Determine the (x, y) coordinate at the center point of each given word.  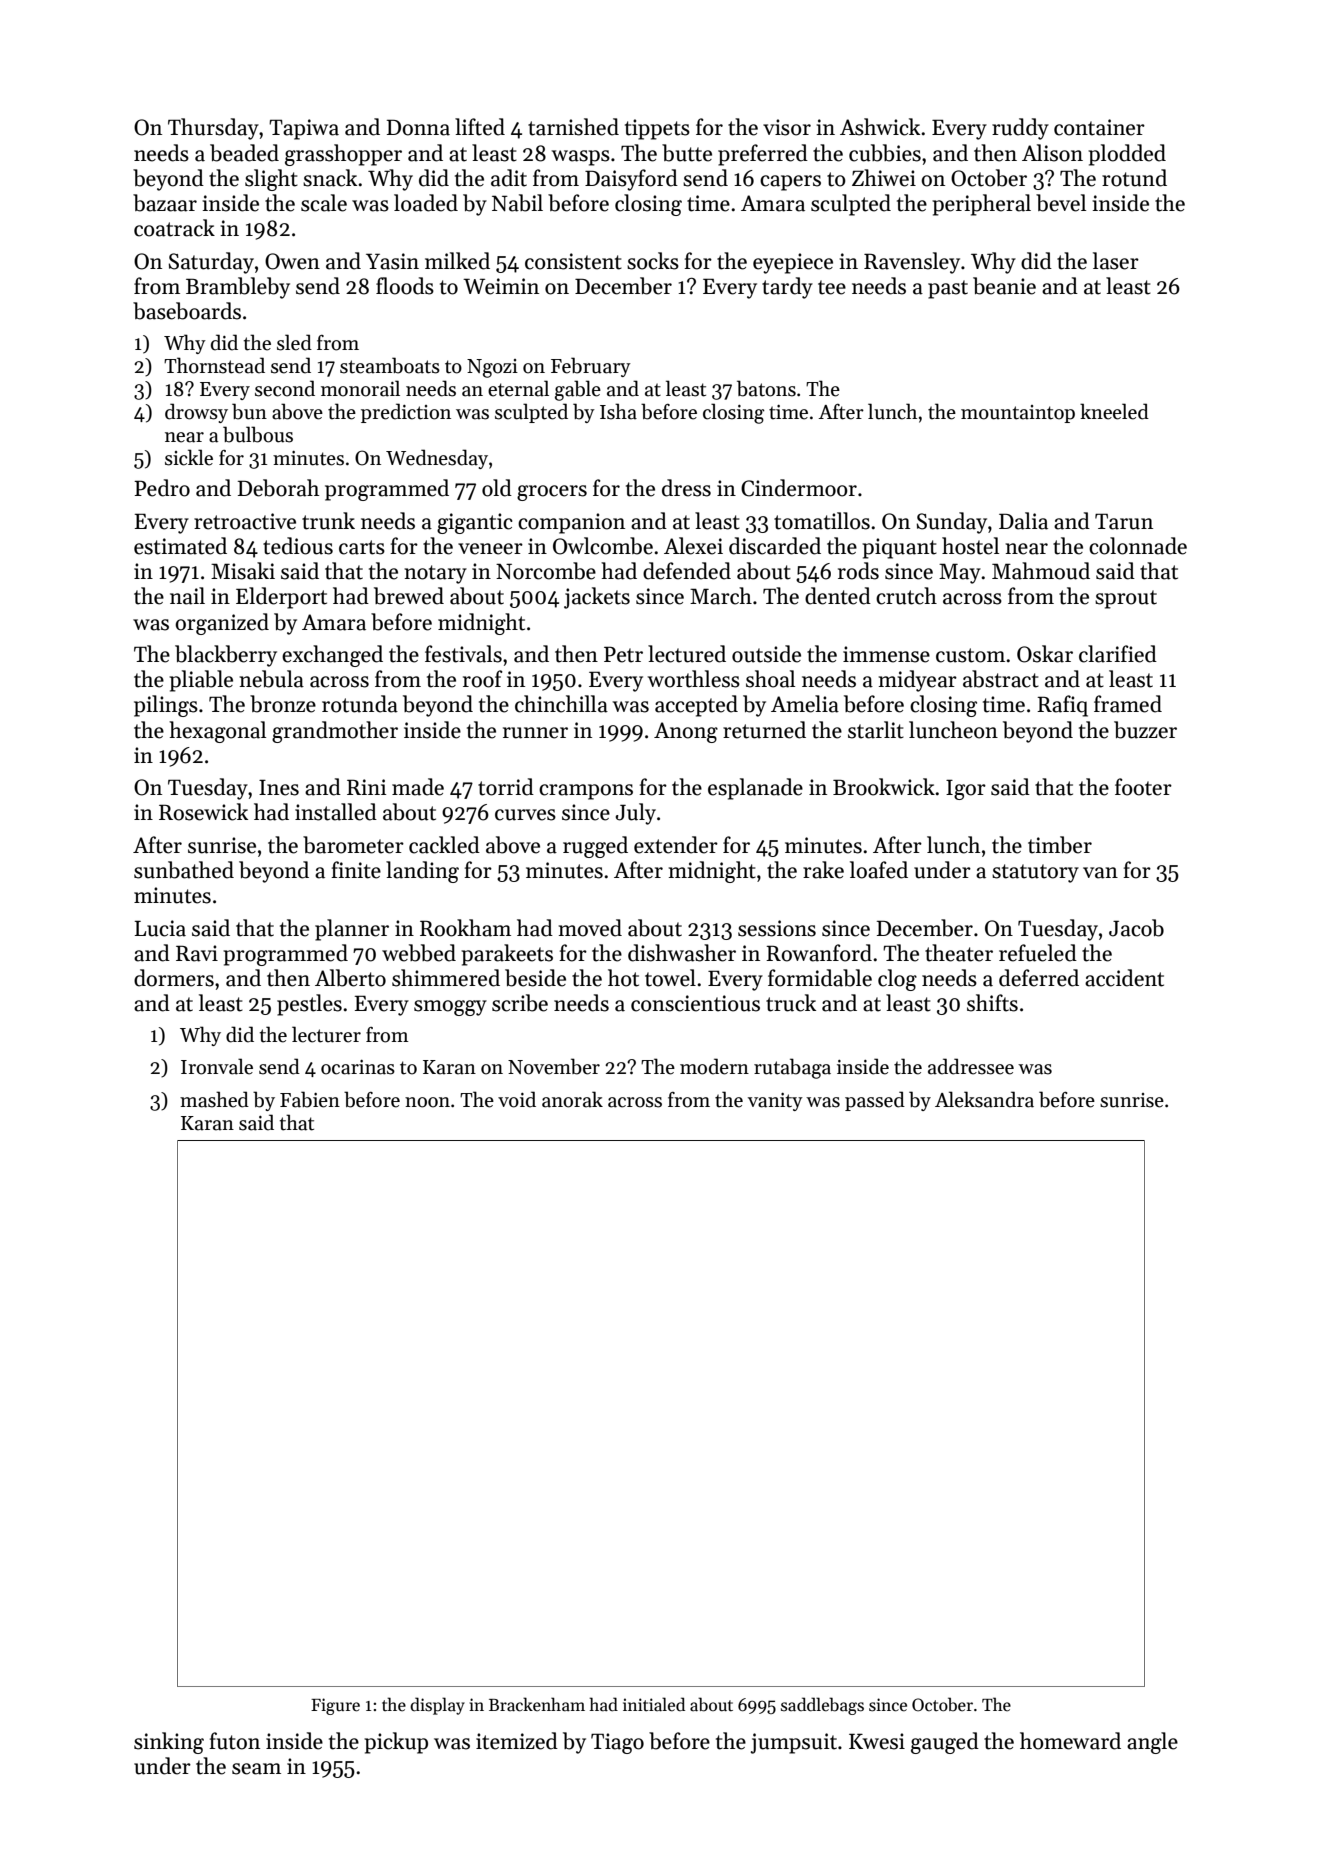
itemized (517, 1741)
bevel (1061, 203)
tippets (657, 129)
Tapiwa (304, 129)
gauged (945, 1743)
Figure (335, 1706)
